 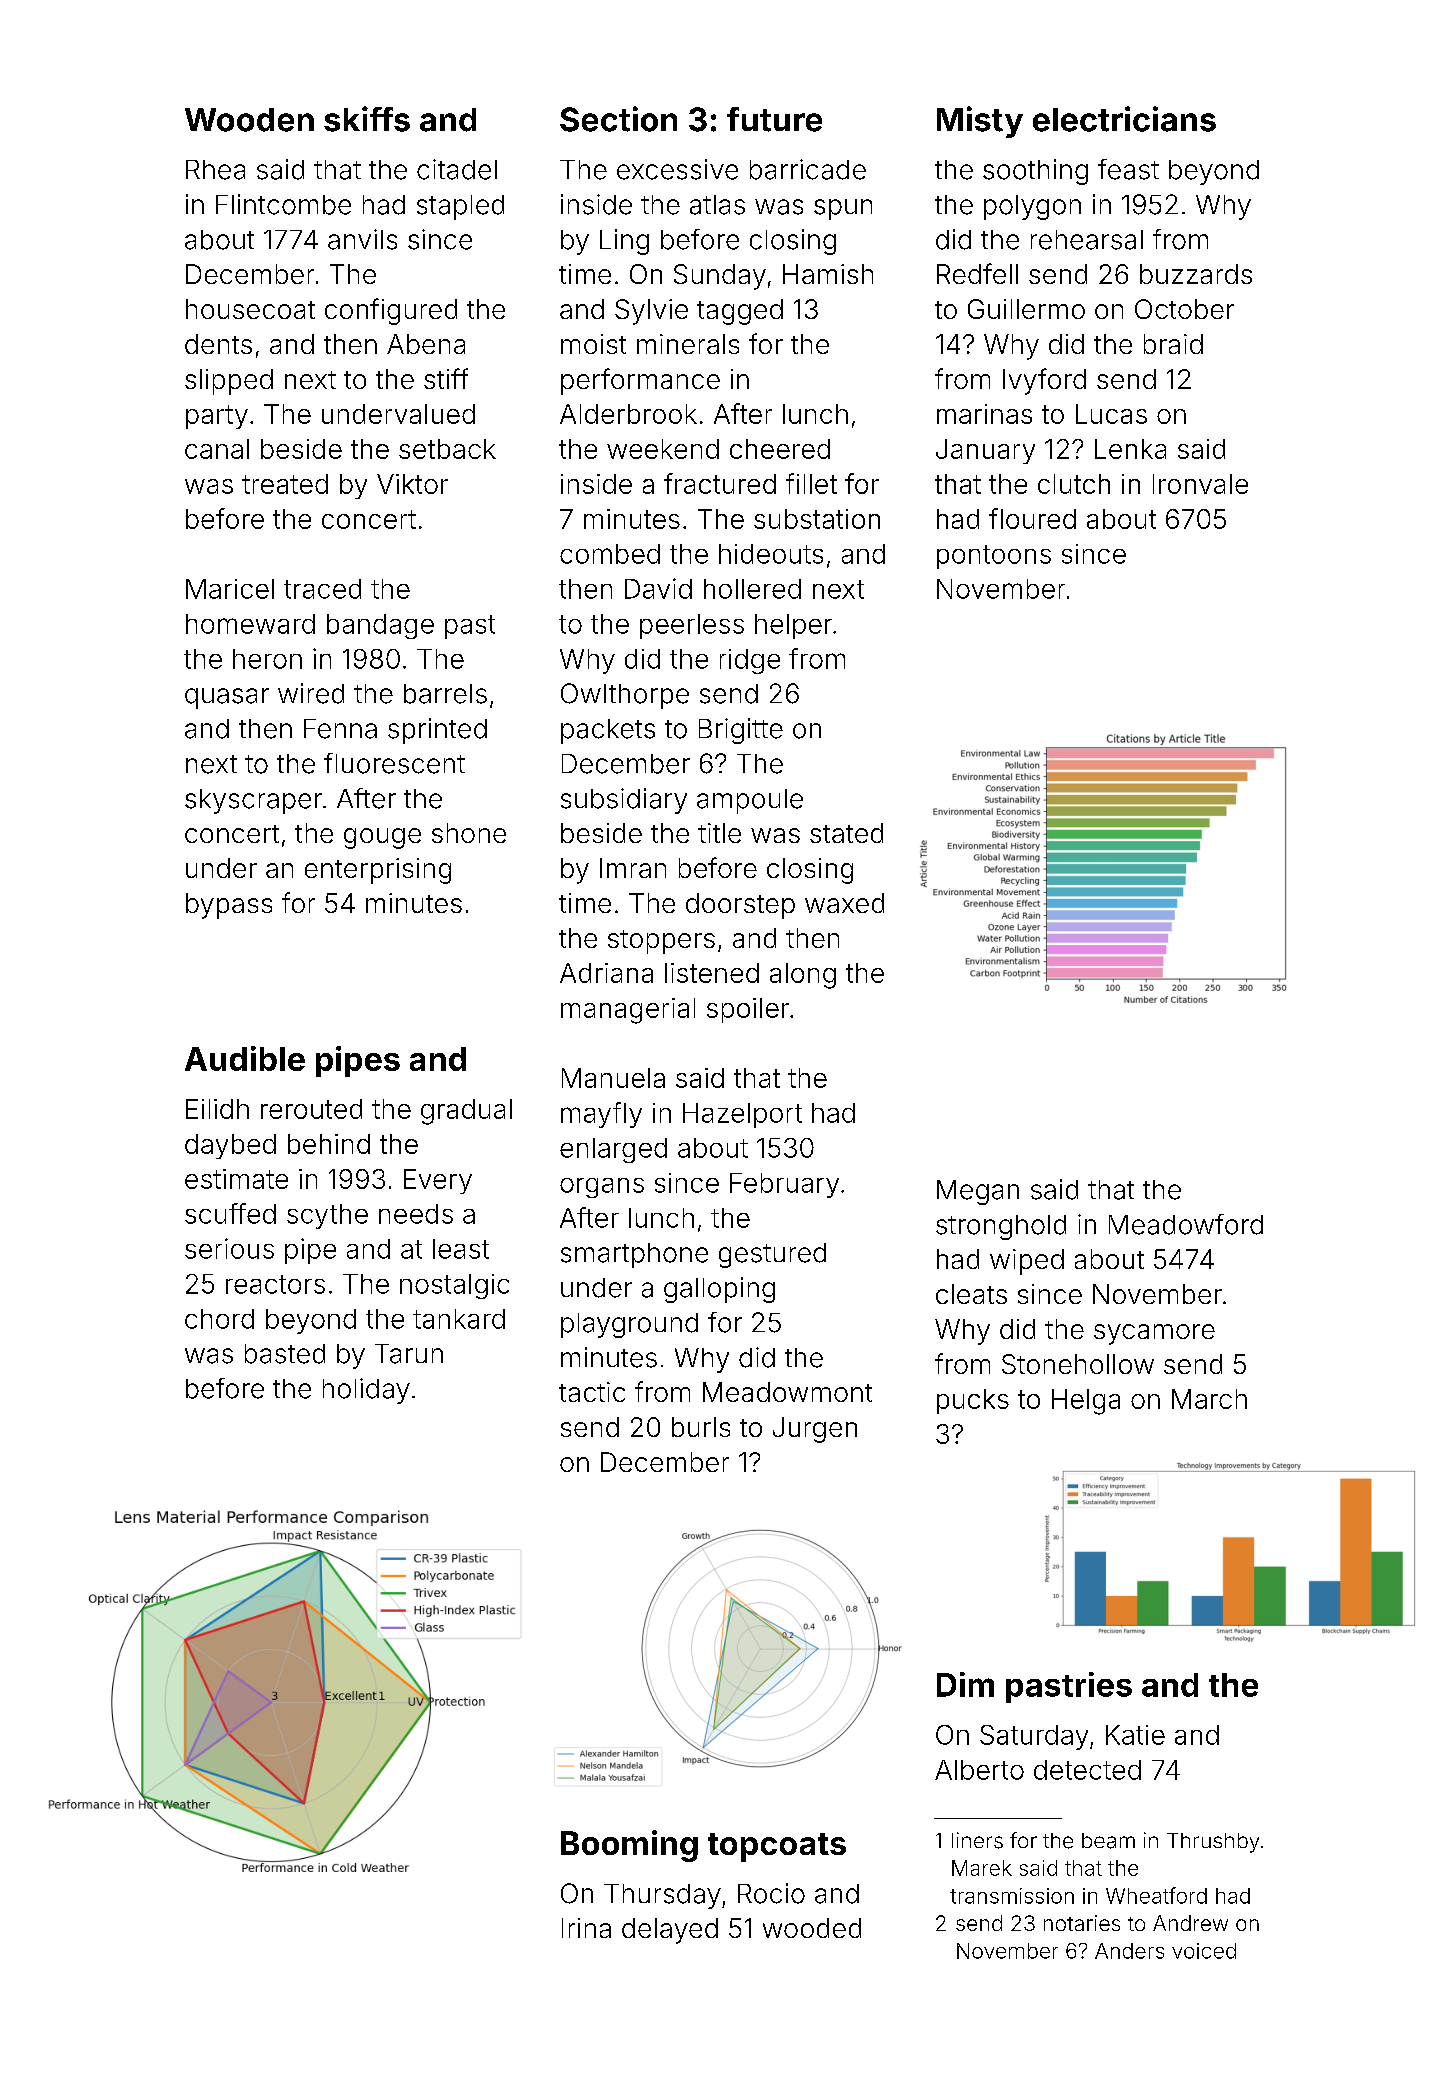 What do you see at coordinates (980, 122) in the image?
I see `Misty` at bounding box center [980, 122].
